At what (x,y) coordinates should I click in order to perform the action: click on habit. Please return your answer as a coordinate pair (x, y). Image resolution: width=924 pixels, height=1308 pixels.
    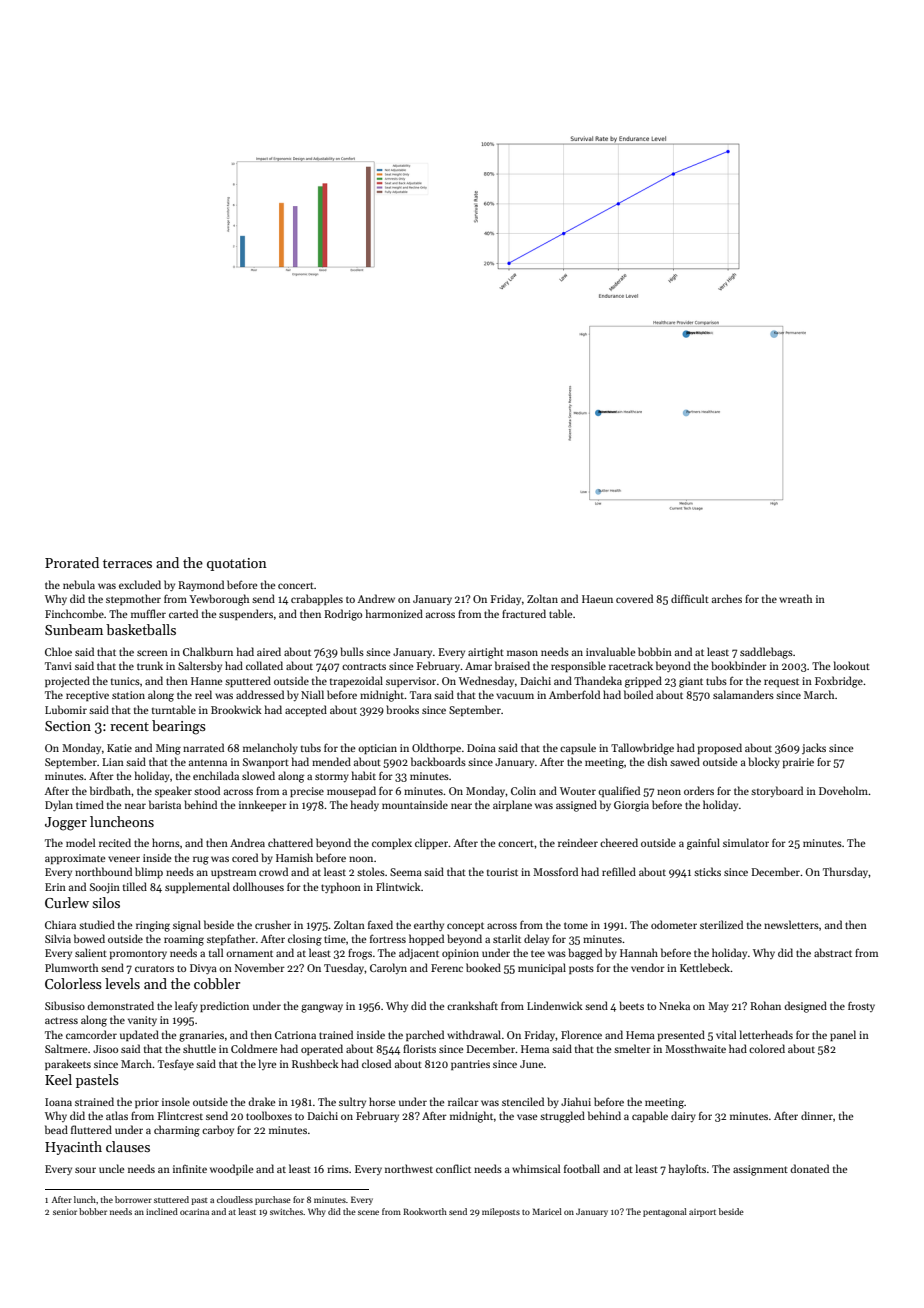
    Looking at the image, I should click on (364, 775).
